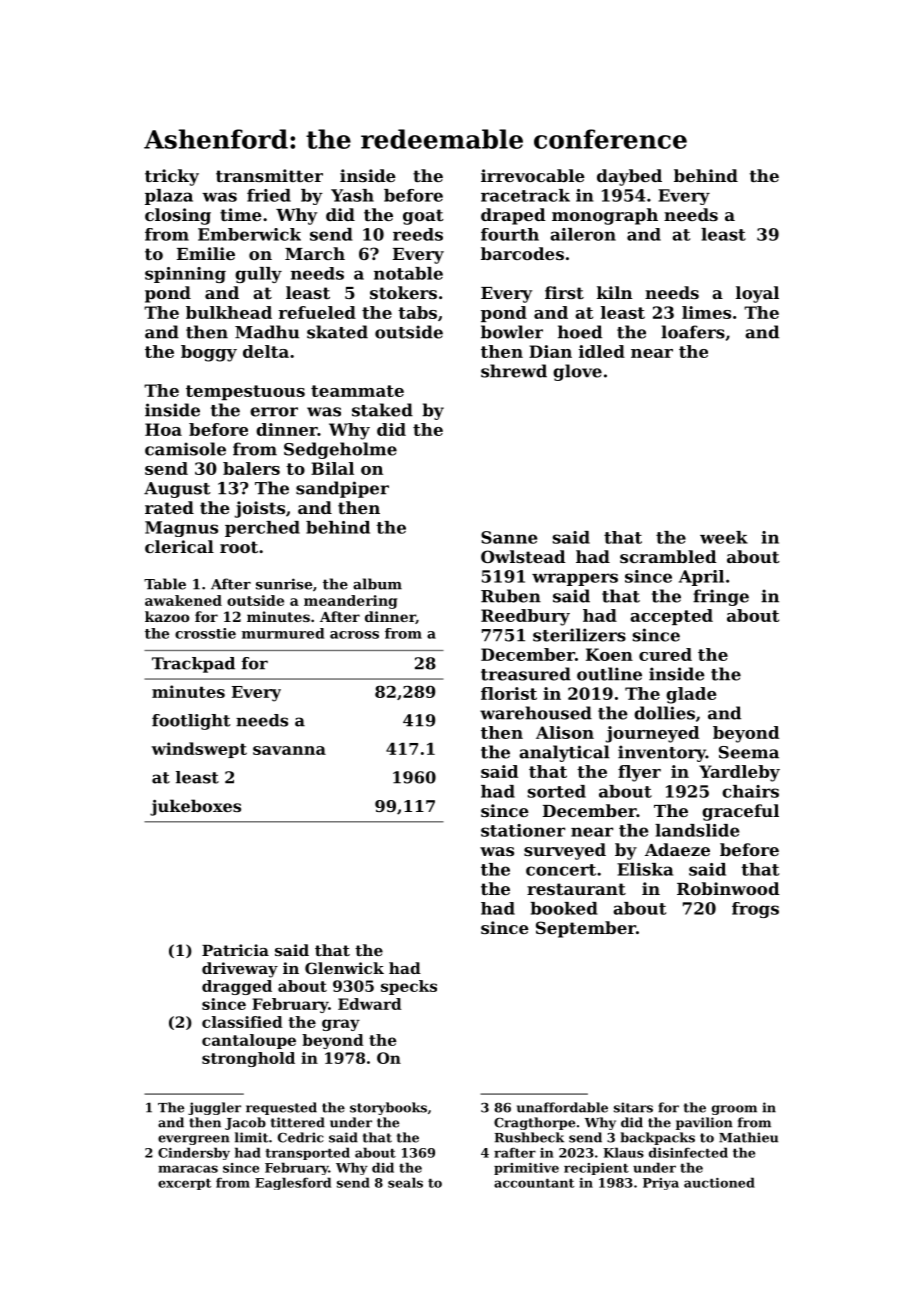 The height and width of the page is (1314, 924). I want to click on auctioned, so click(719, 1182).
